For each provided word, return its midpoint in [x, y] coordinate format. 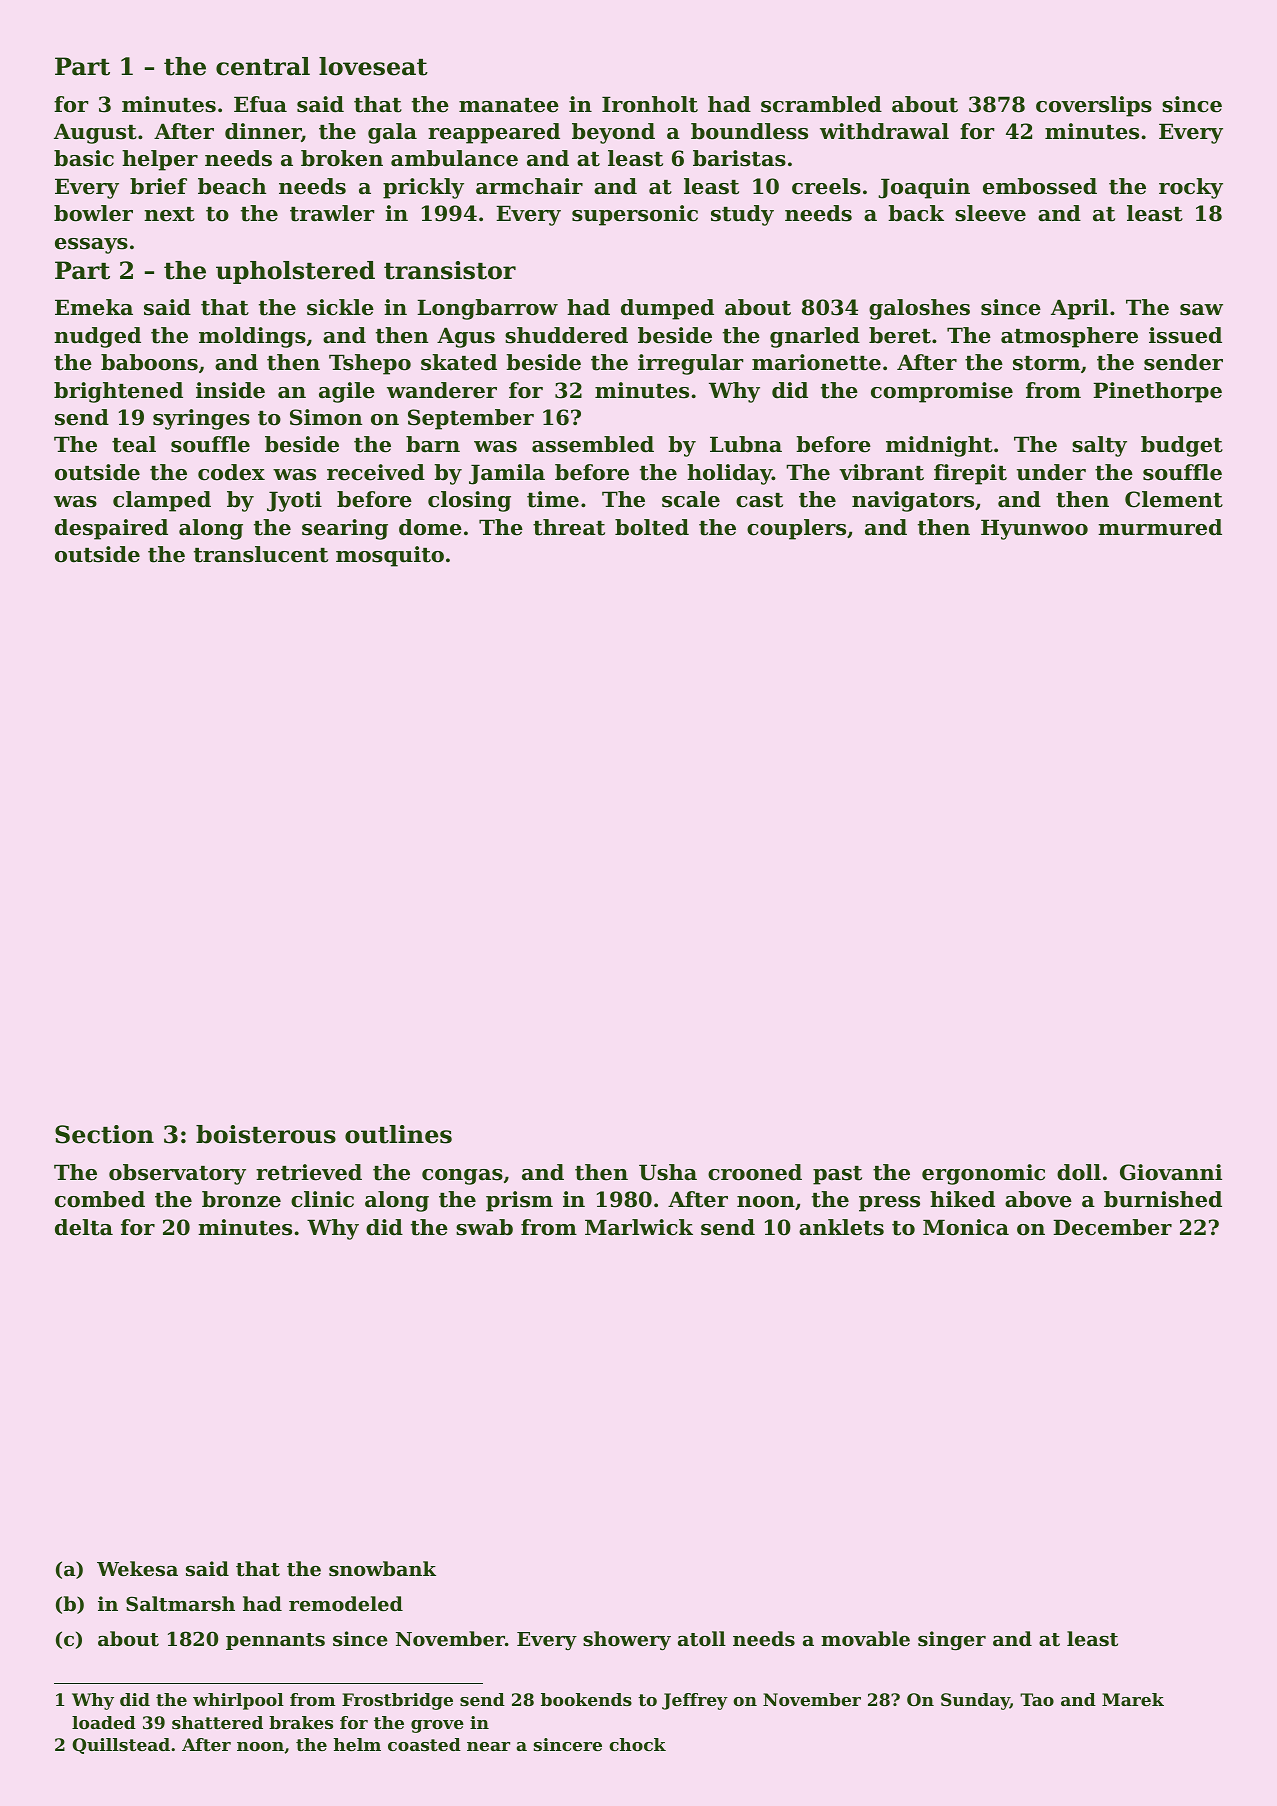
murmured [1160, 527]
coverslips [1094, 106]
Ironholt [650, 104]
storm [1046, 363]
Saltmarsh [180, 1604]
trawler [332, 213]
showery [627, 1640]
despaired [111, 529]
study [742, 215]
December [1112, 1227]
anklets [841, 1227]
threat [569, 527]
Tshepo [370, 364]
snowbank [382, 1569]
